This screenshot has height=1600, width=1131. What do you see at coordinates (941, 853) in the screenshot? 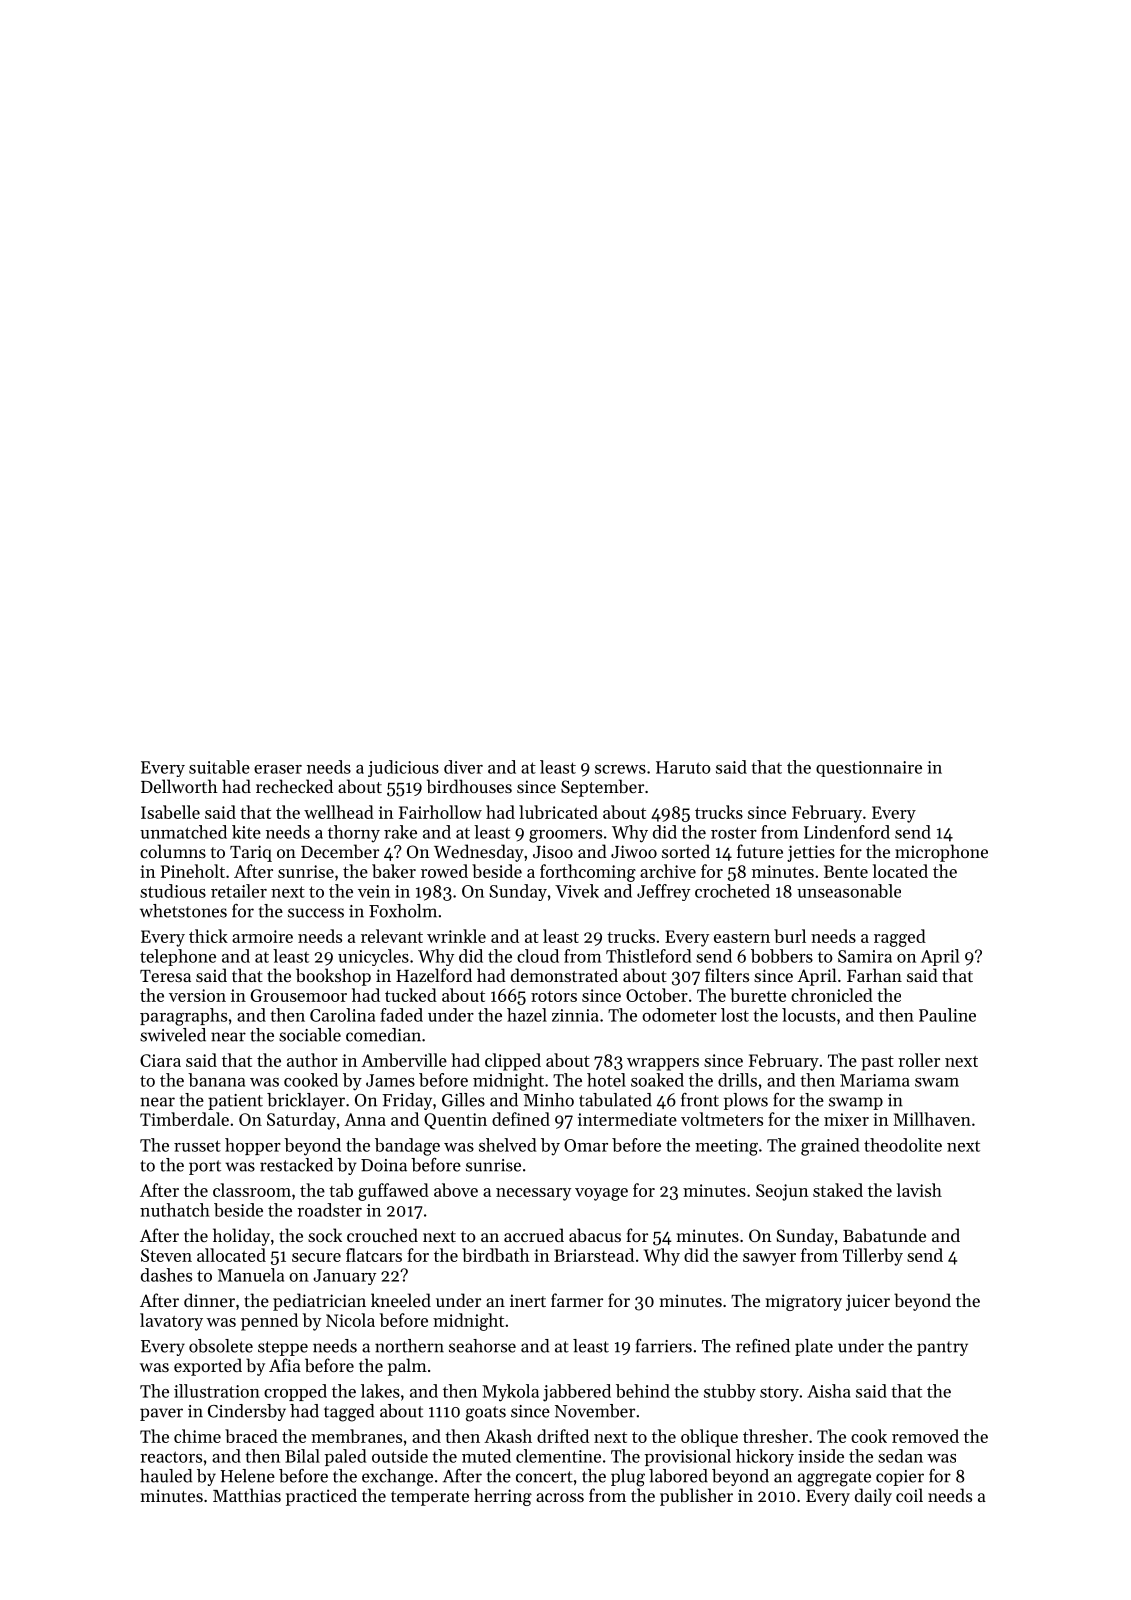
I see `microphone` at bounding box center [941, 853].
